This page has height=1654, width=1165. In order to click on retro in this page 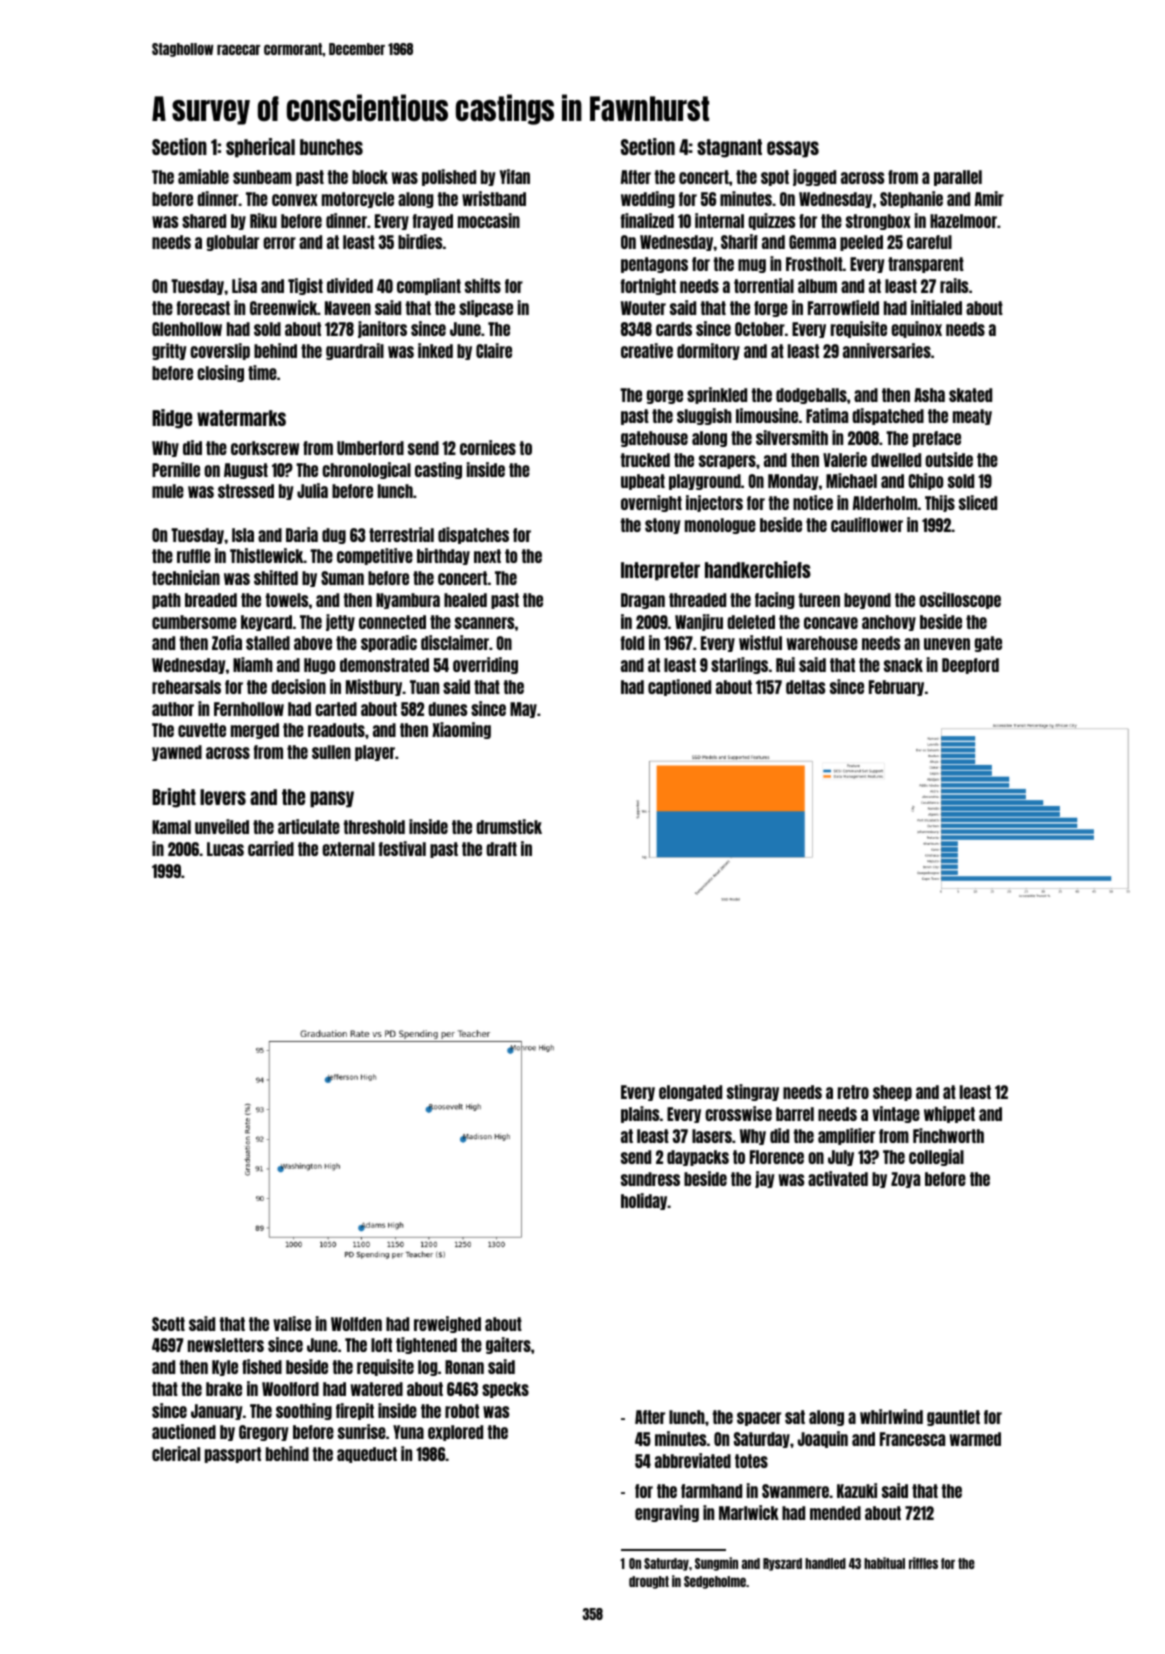, I will do `click(853, 1092)`.
